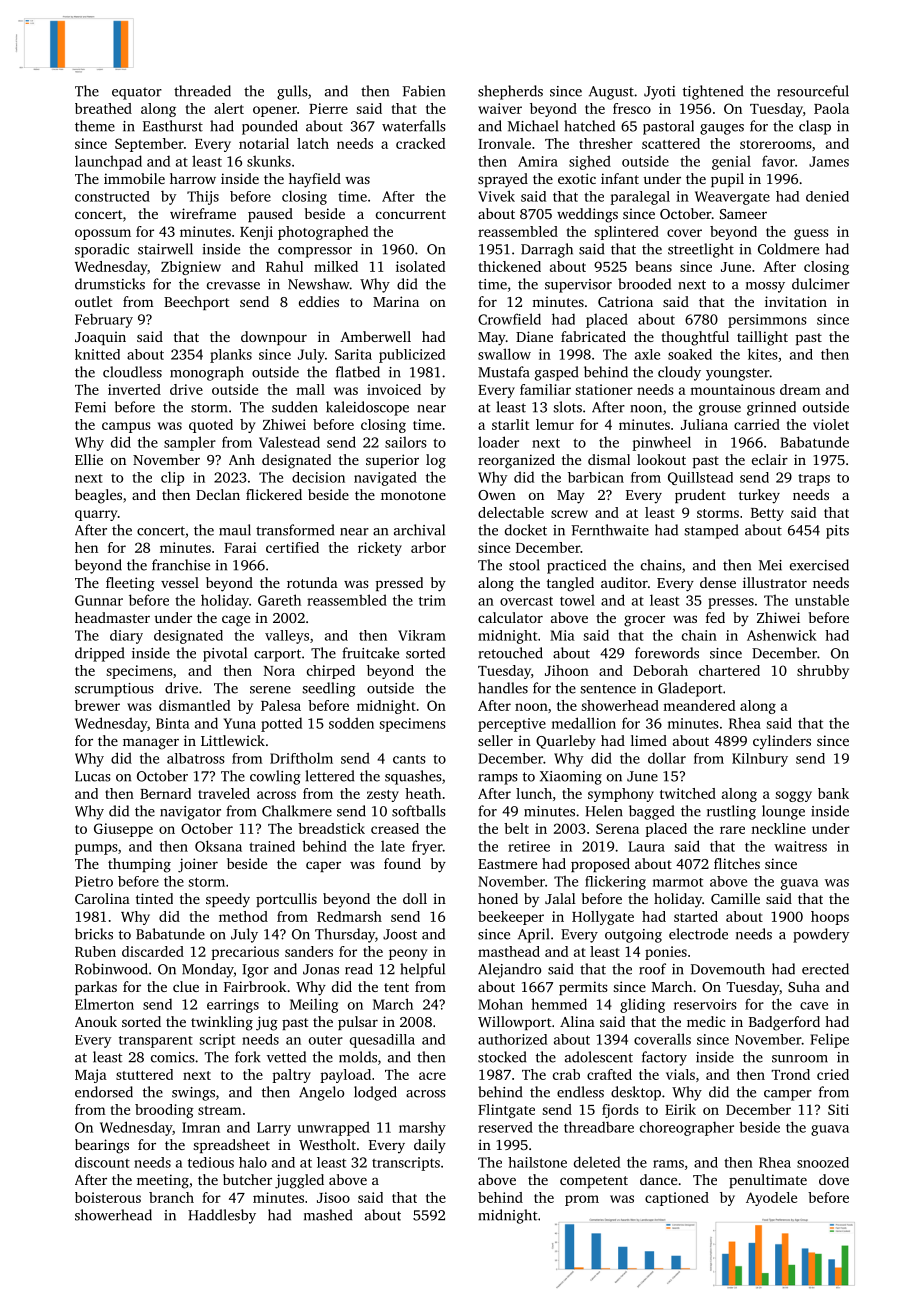 Image resolution: width=924 pixels, height=1308 pixels. I want to click on thumping, so click(139, 865).
